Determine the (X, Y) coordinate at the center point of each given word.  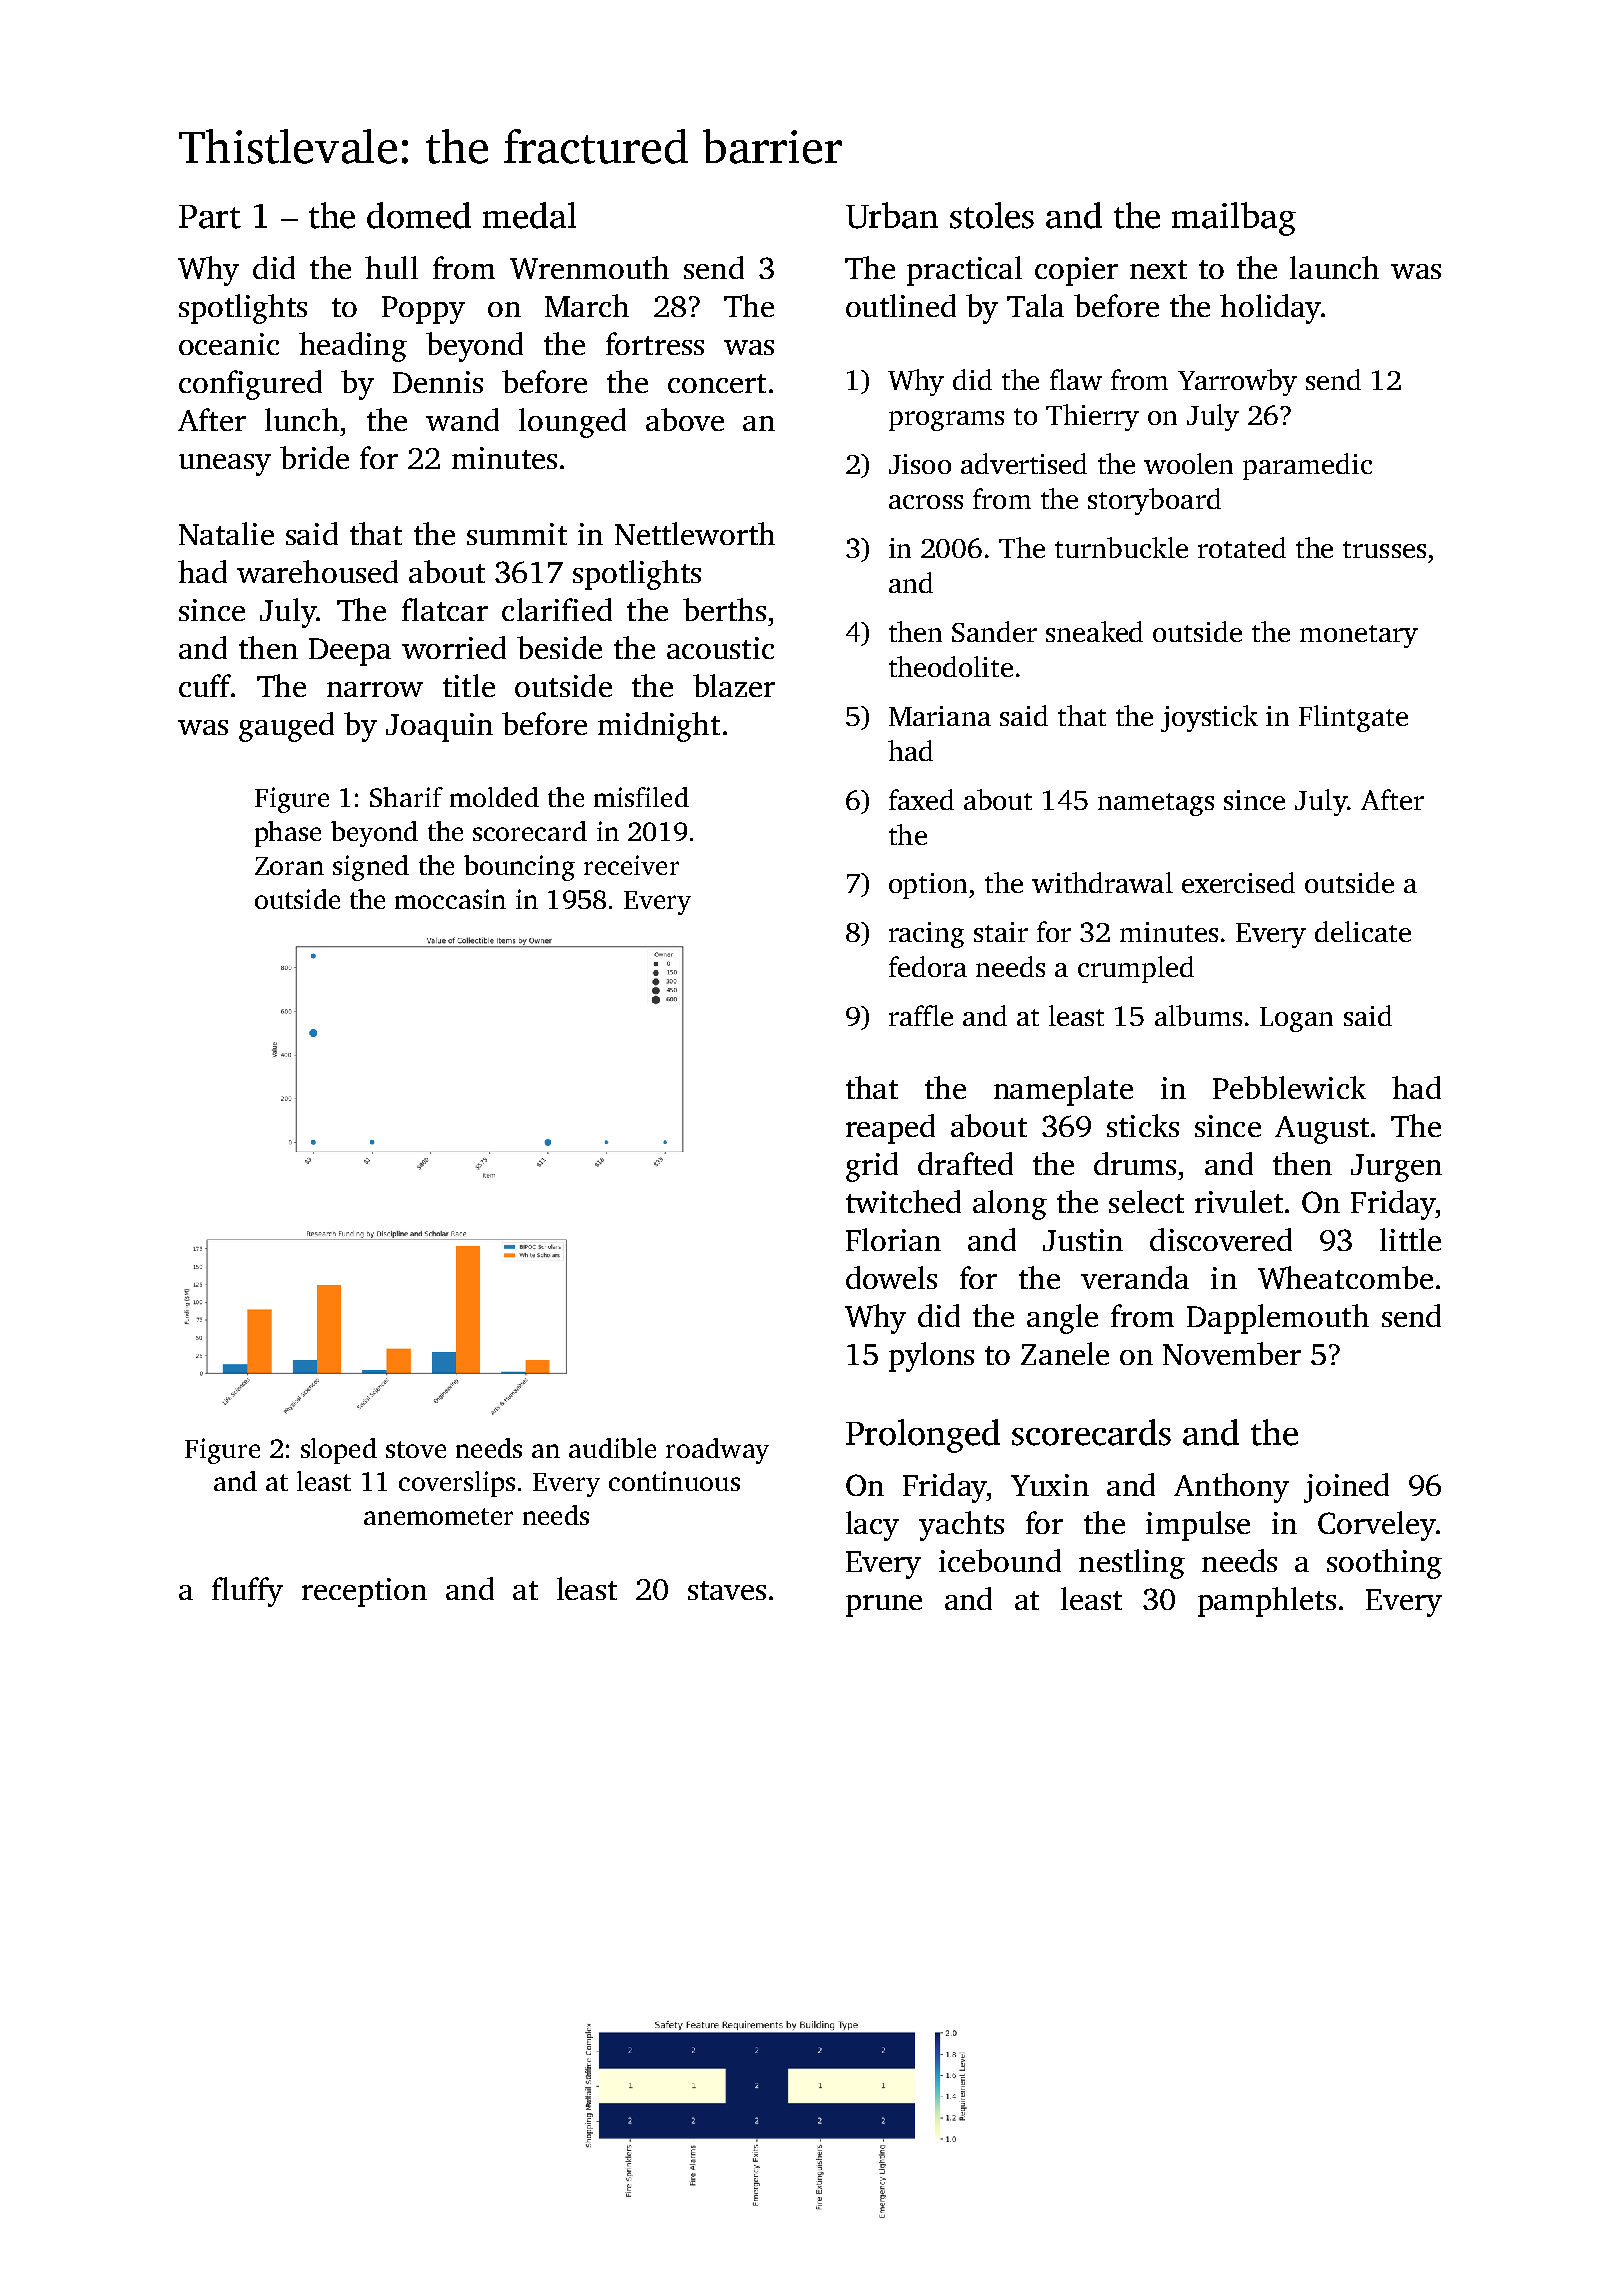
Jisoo (920, 464)
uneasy (225, 465)
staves (727, 1590)
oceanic (229, 344)
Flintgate (1353, 718)
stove (416, 1449)
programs (946, 421)
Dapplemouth (1278, 1319)
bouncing (519, 868)
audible (612, 1448)
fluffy (247, 1592)
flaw (1076, 379)
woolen (1188, 463)
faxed (921, 799)
